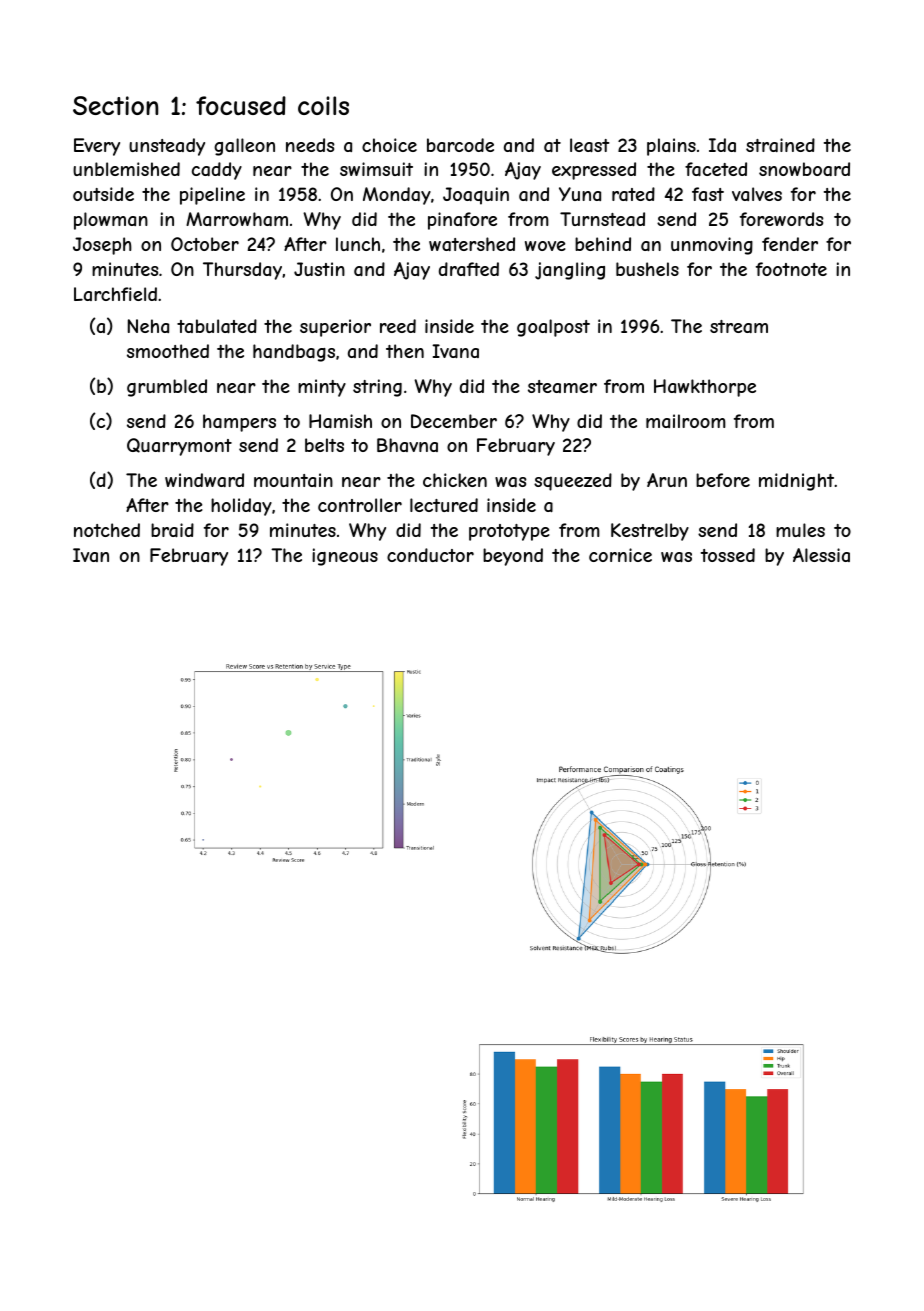 The width and height of the page is (924, 1311). I want to click on handbags, so click(294, 353).
